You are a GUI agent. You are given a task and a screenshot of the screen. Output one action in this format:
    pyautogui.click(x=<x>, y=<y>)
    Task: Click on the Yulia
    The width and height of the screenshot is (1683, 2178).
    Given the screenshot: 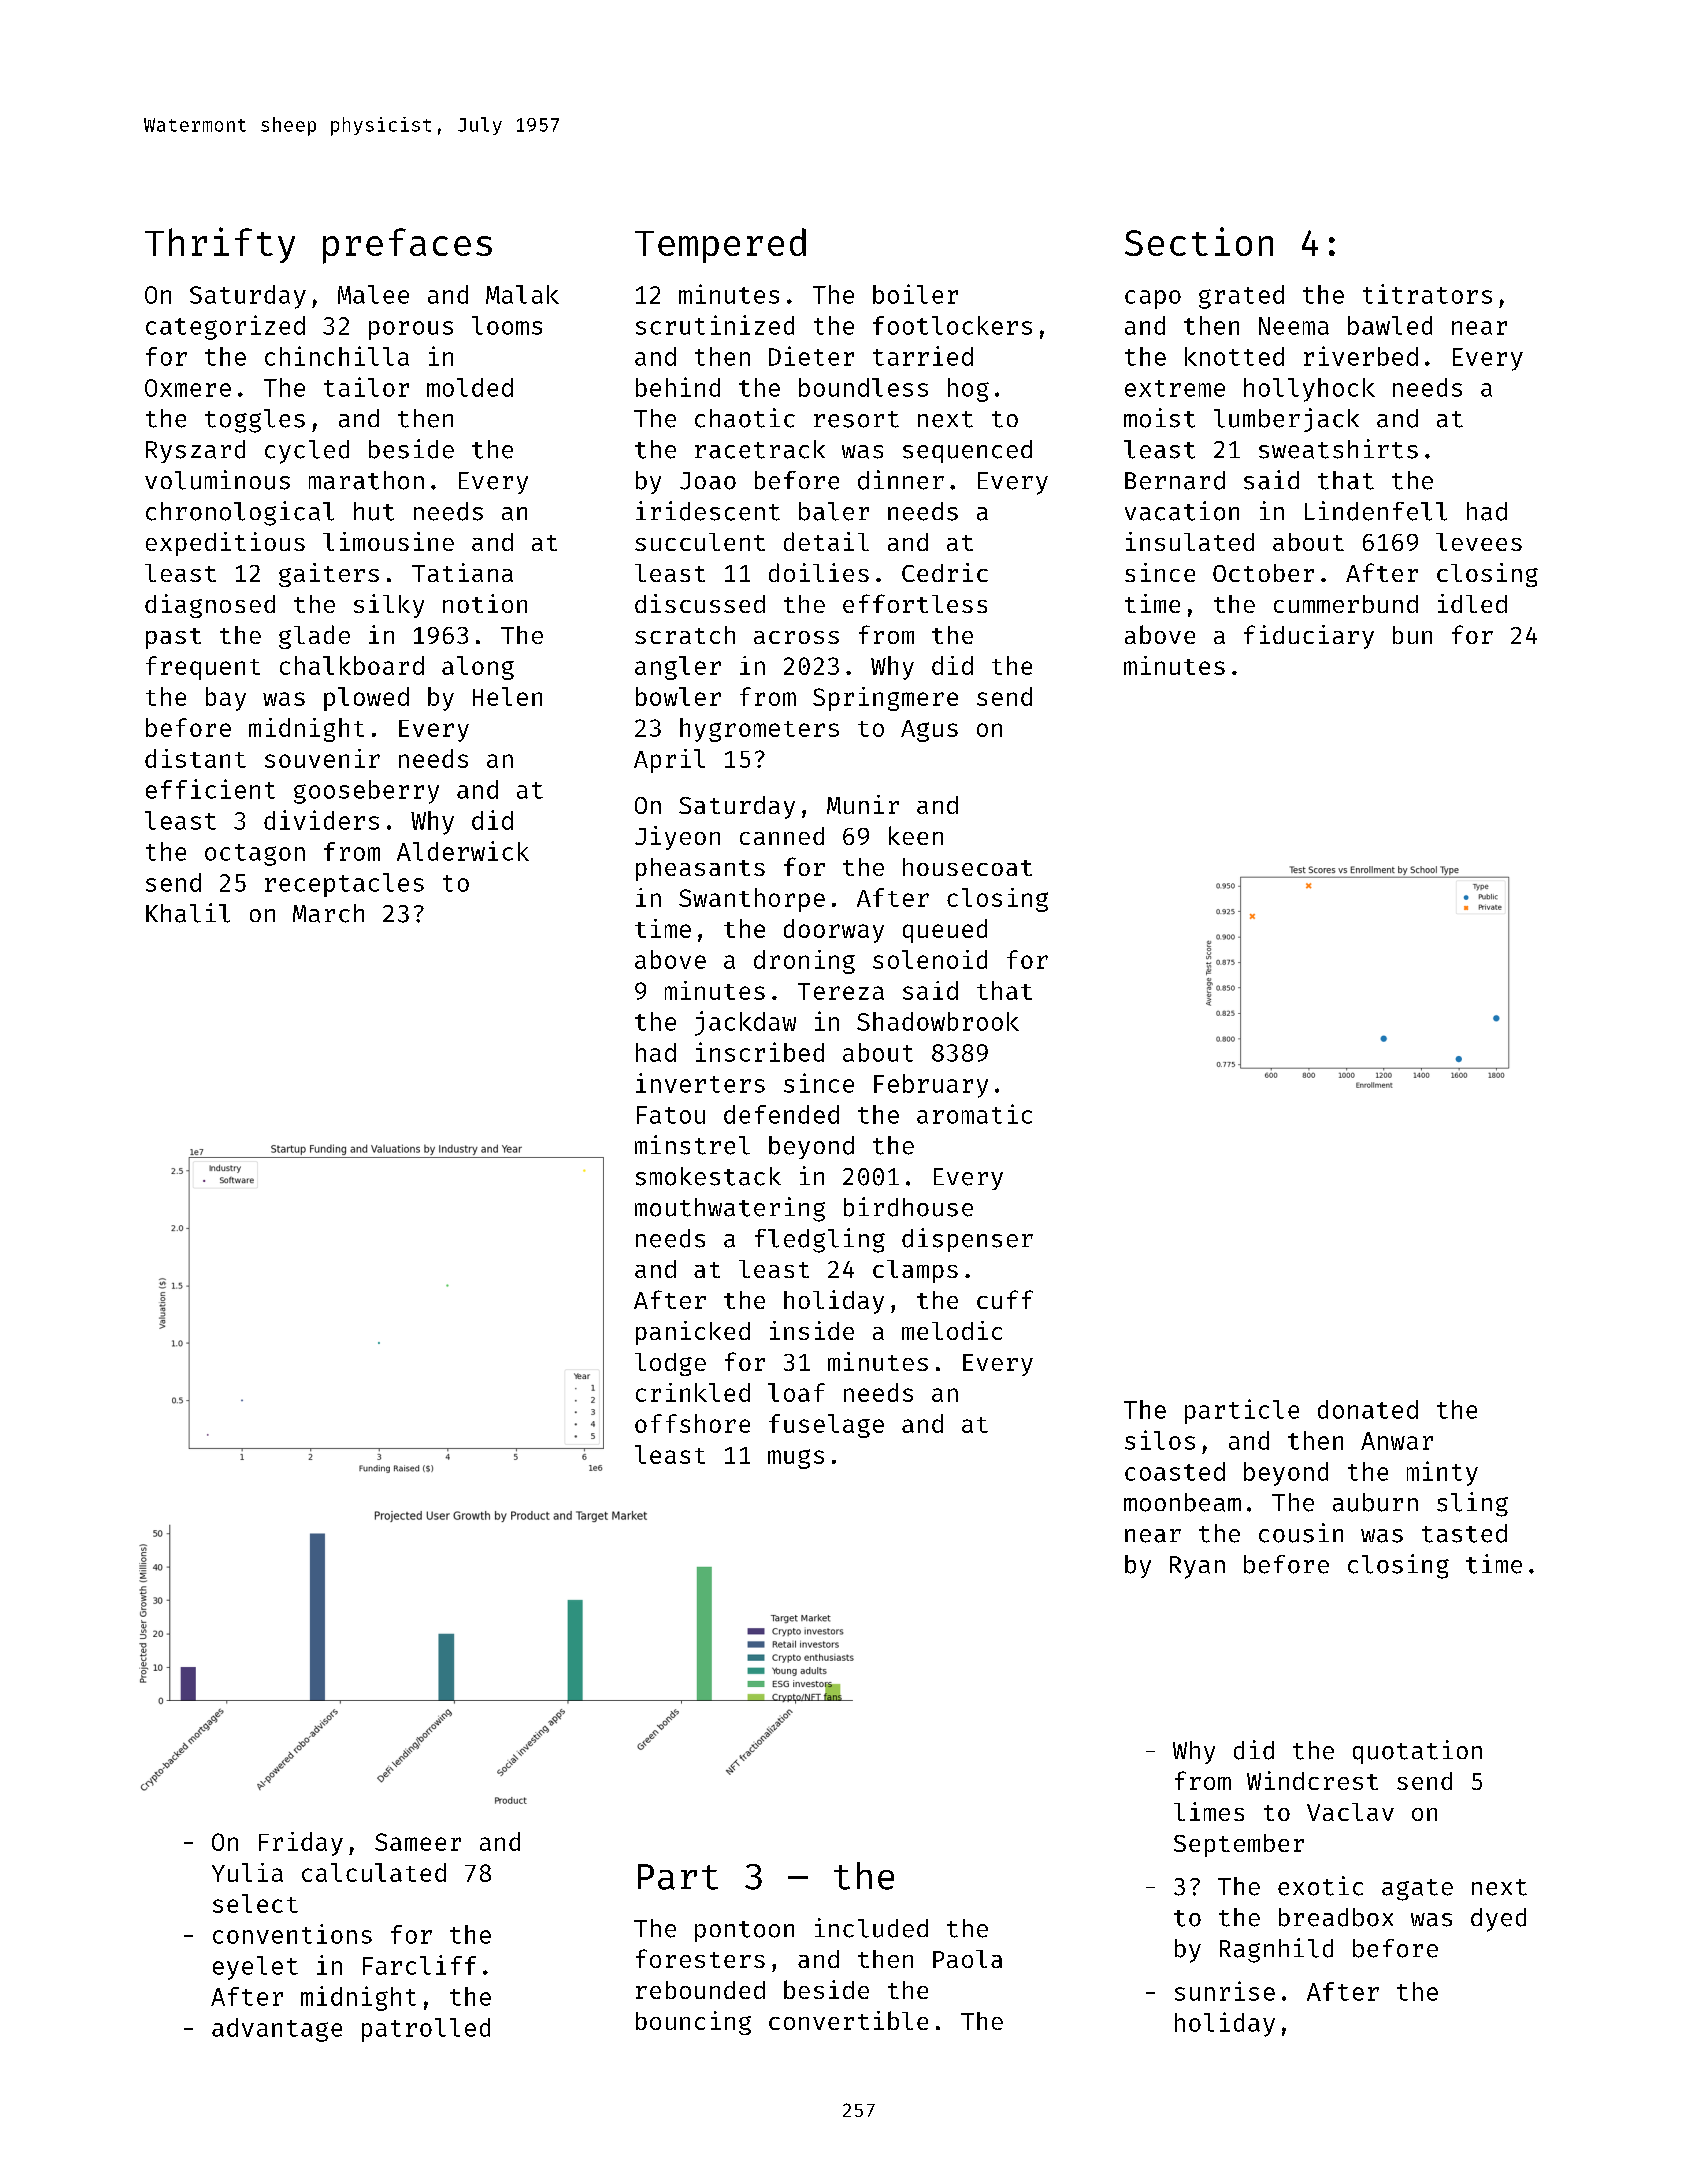 What is the action you would take?
    pyautogui.click(x=247, y=1872)
